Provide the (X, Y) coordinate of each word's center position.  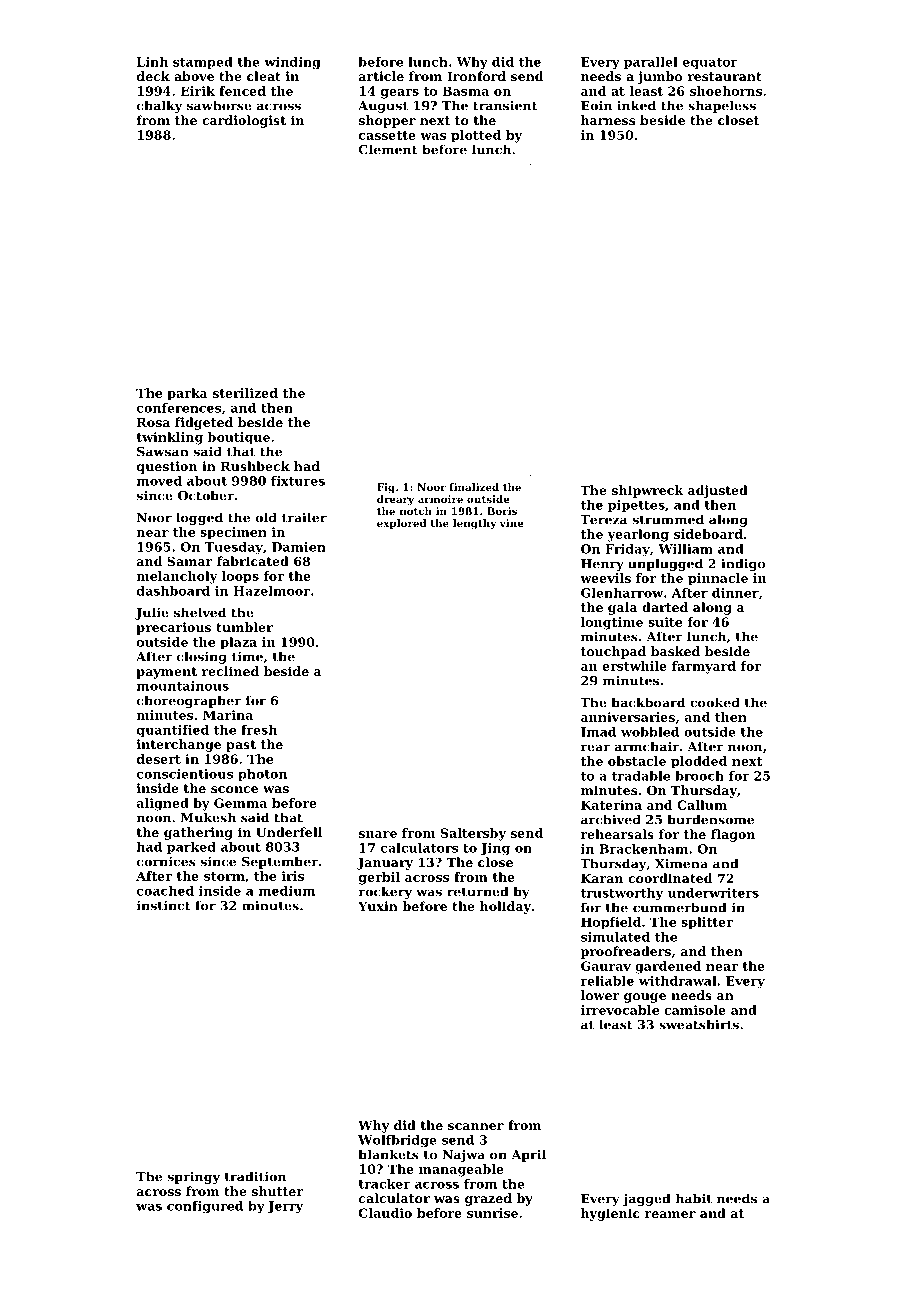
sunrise (492, 1213)
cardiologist (244, 121)
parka (187, 394)
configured (205, 1207)
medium (287, 891)
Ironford (476, 76)
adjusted (718, 491)
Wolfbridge (397, 1141)
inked (636, 105)
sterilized (245, 393)
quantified (173, 731)
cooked (715, 702)
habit (694, 1198)
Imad (598, 732)
